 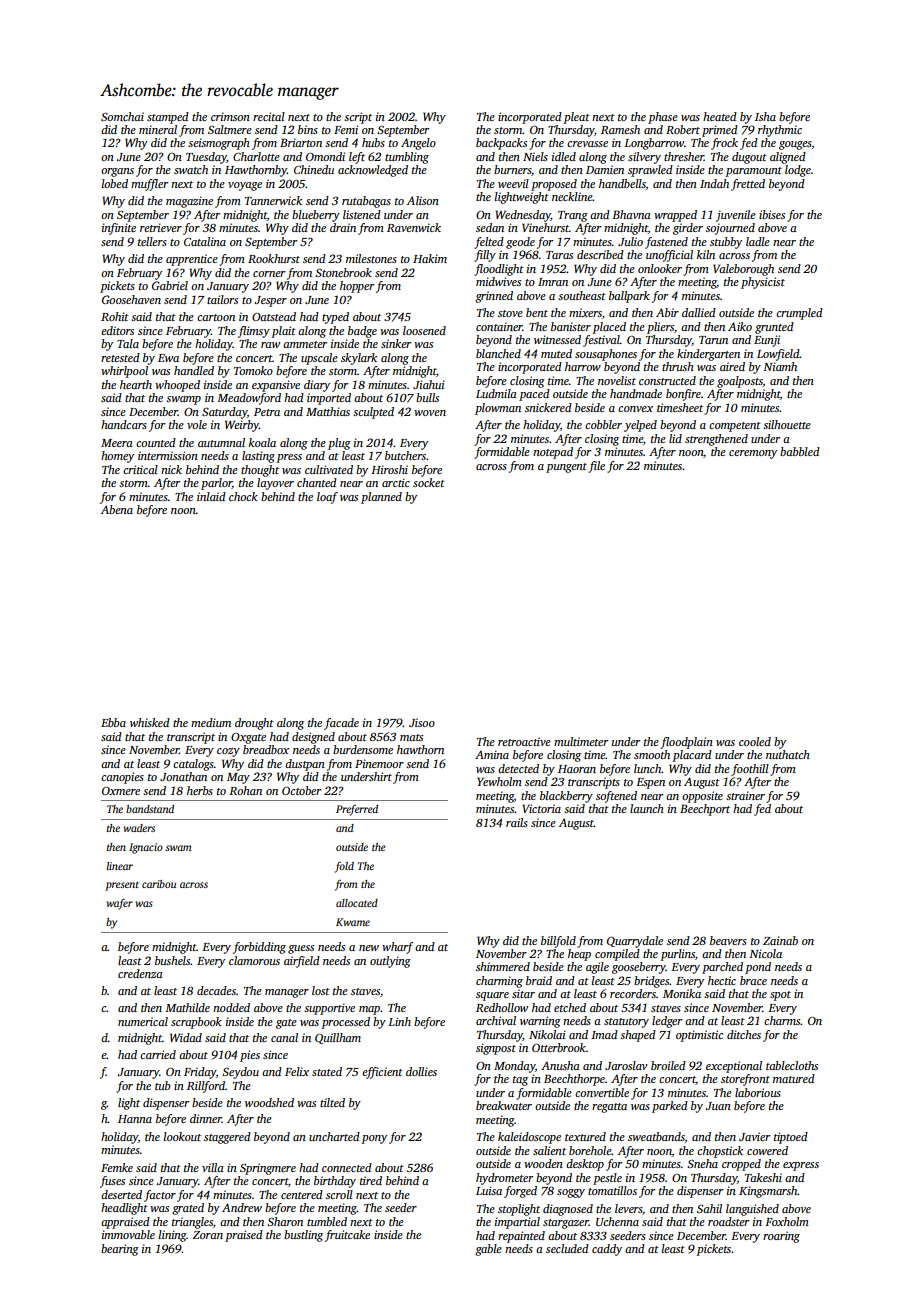 I want to click on sculpted, so click(x=373, y=413).
